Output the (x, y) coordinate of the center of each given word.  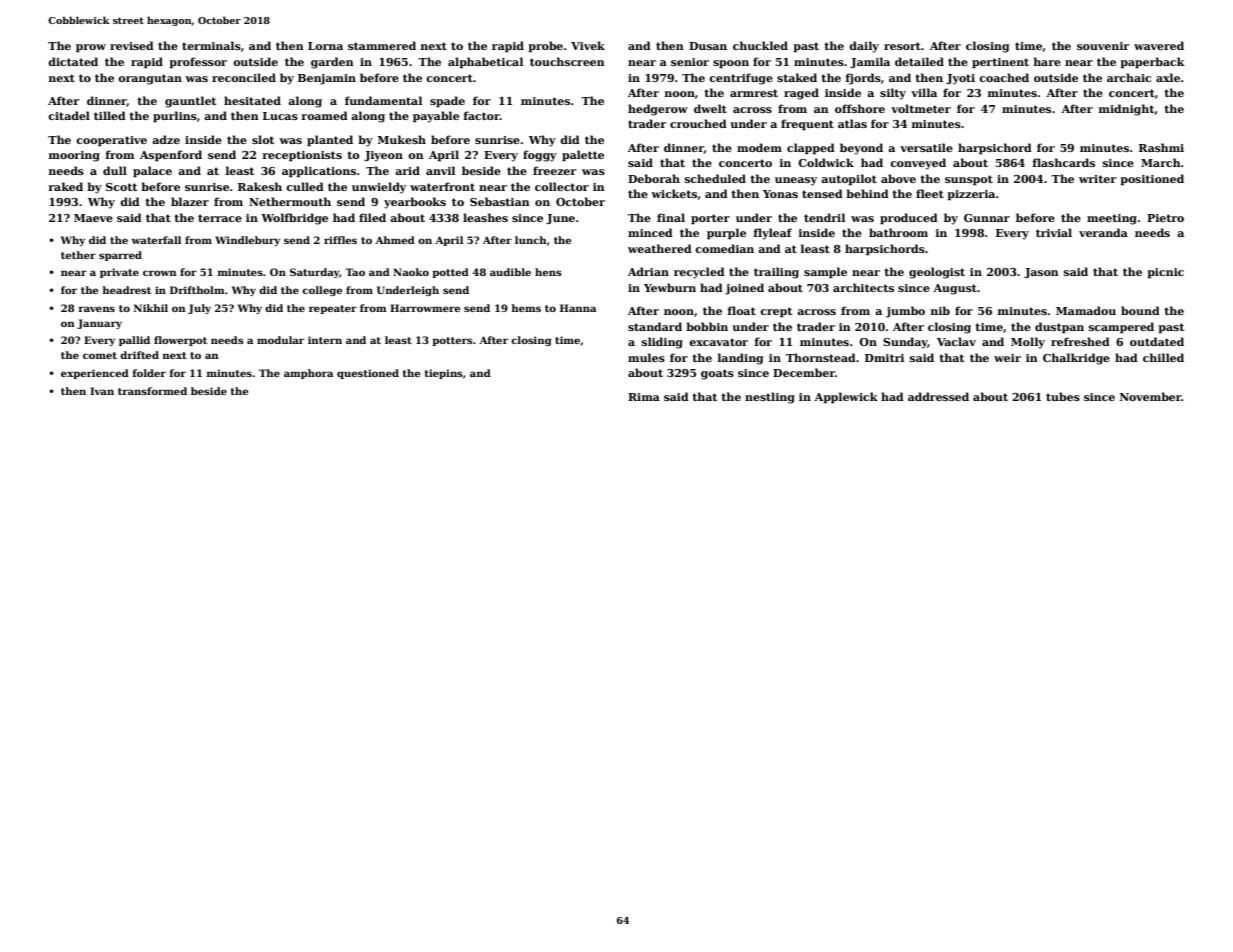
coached (1004, 77)
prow (91, 48)
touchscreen (567, 61)
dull (115, 170)
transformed (152, 391)
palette (583, 156)
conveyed (918, 164)
